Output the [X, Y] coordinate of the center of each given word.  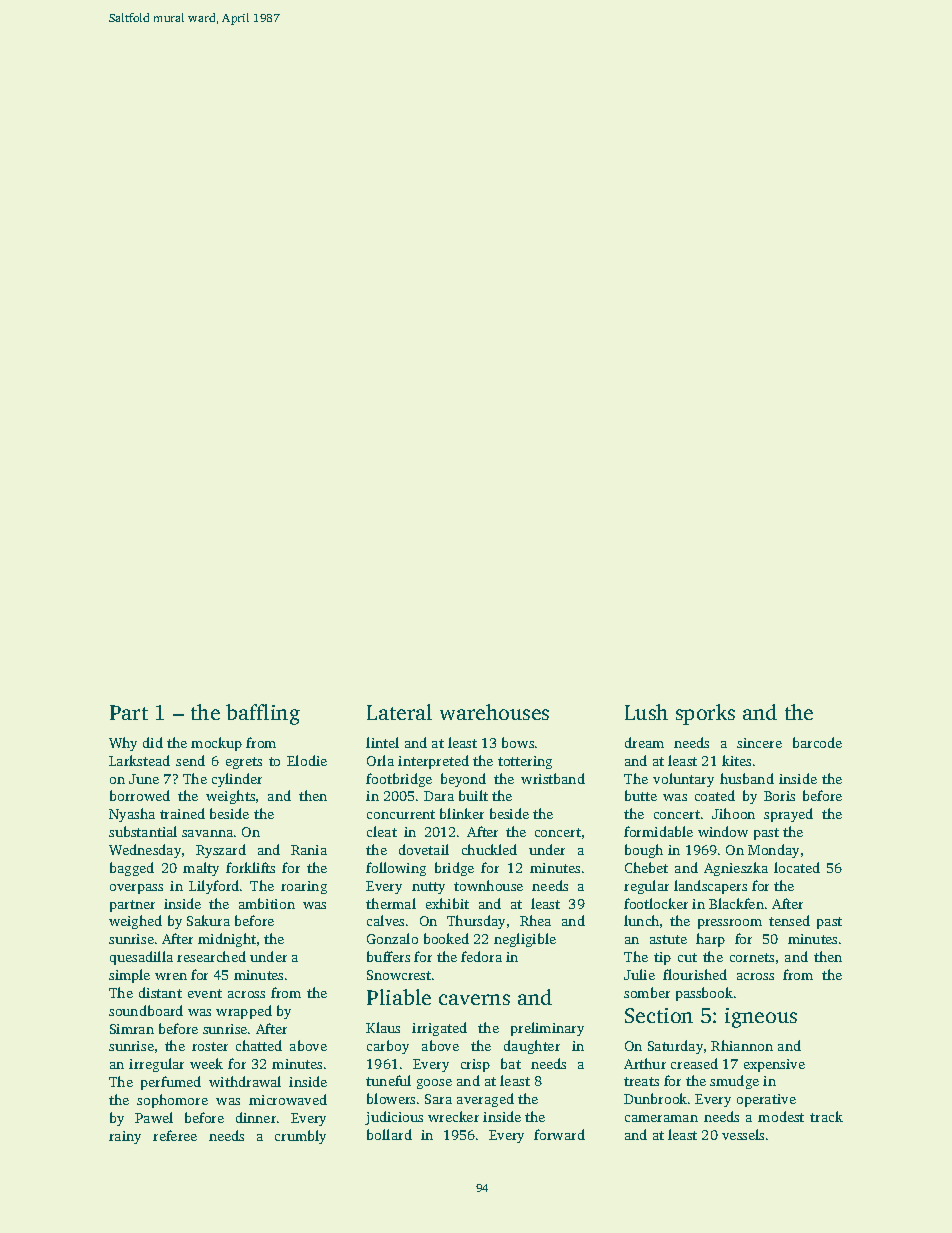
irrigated [439, 1029]
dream [644, 742]
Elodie [307, 760]
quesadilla [141, 958]
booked [446, 938]
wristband [553, 778]
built [473, 795]
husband [747, 778]
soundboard [146, 1010]
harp [710, 940]
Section [659, 1015]
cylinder [237, 780]
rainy [125, 1137]
